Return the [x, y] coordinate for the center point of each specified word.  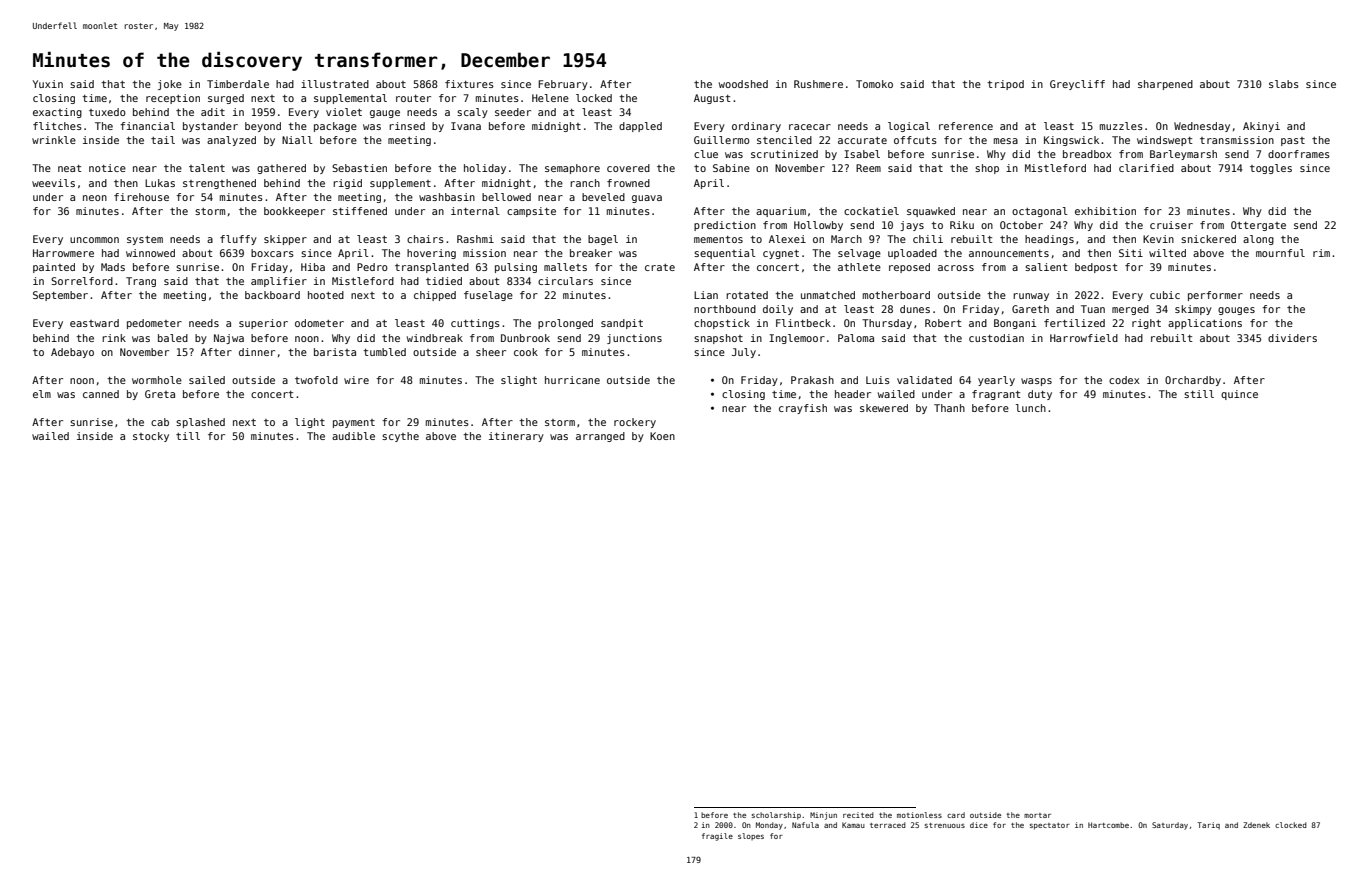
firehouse [141, 197]
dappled [640, 127]
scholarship [776, 816]
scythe [400, 437]
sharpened [1165, 85]
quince [1239, 395]
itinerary [516, 437]
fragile [717, 837]
